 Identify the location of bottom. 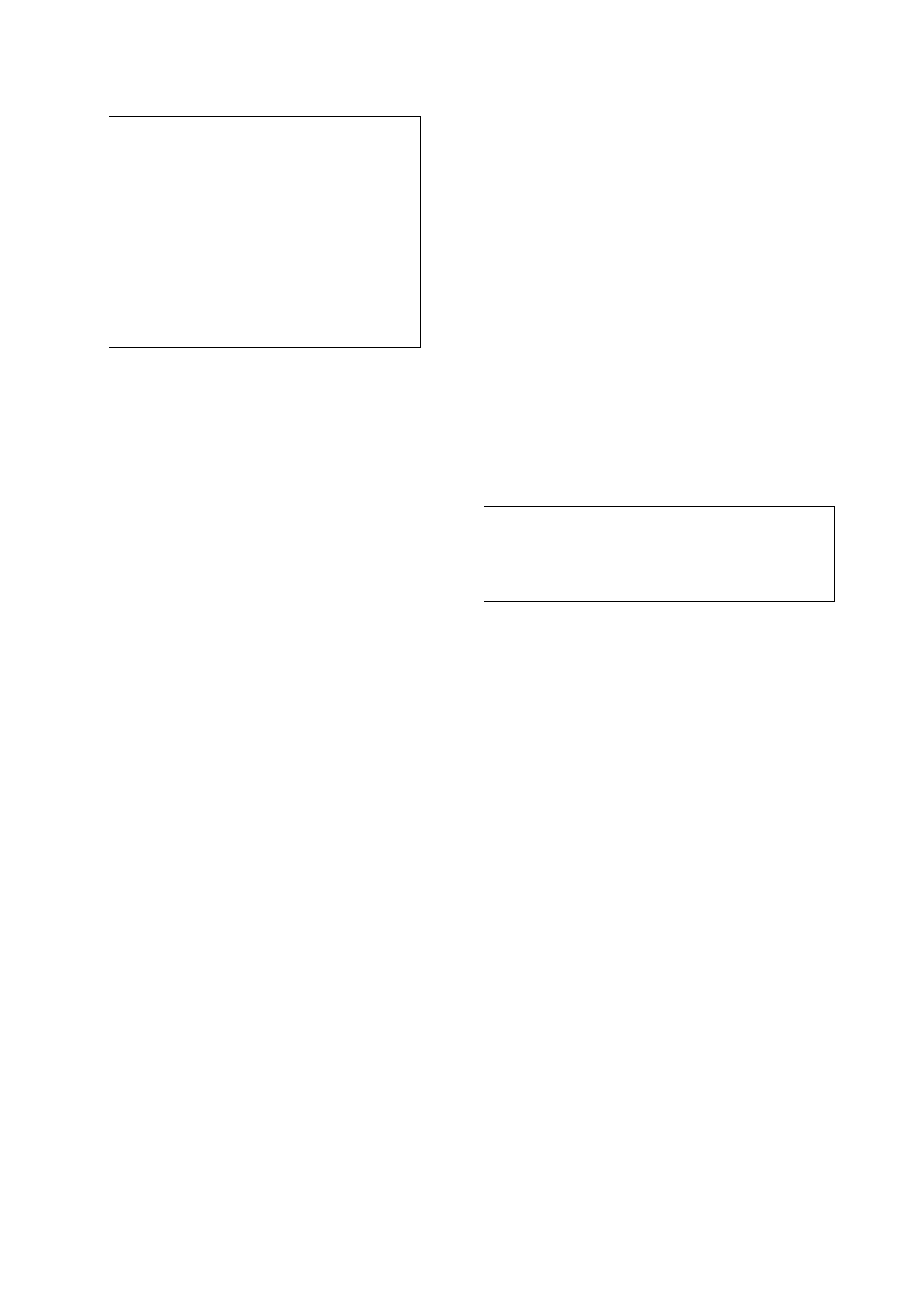
(801, 654).
